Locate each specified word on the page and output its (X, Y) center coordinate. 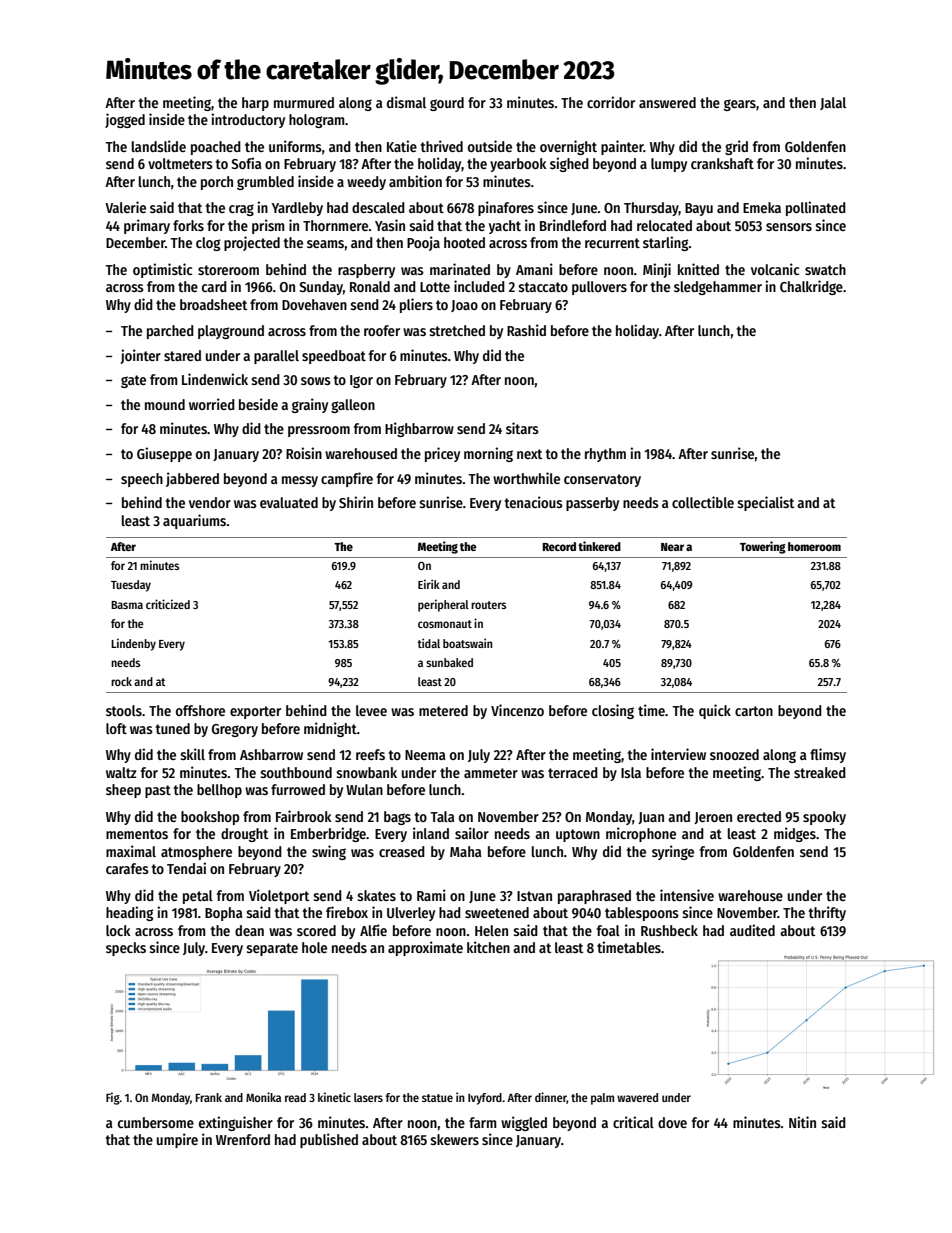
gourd (447, 104)
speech (142, 480)
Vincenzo (517, 710)
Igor (361, 381)
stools (124, 710)
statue (437, 1098)
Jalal (833, 103)
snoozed (734, 754)
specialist (765, 503)
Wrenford (243, 1139)
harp (255, 104)
